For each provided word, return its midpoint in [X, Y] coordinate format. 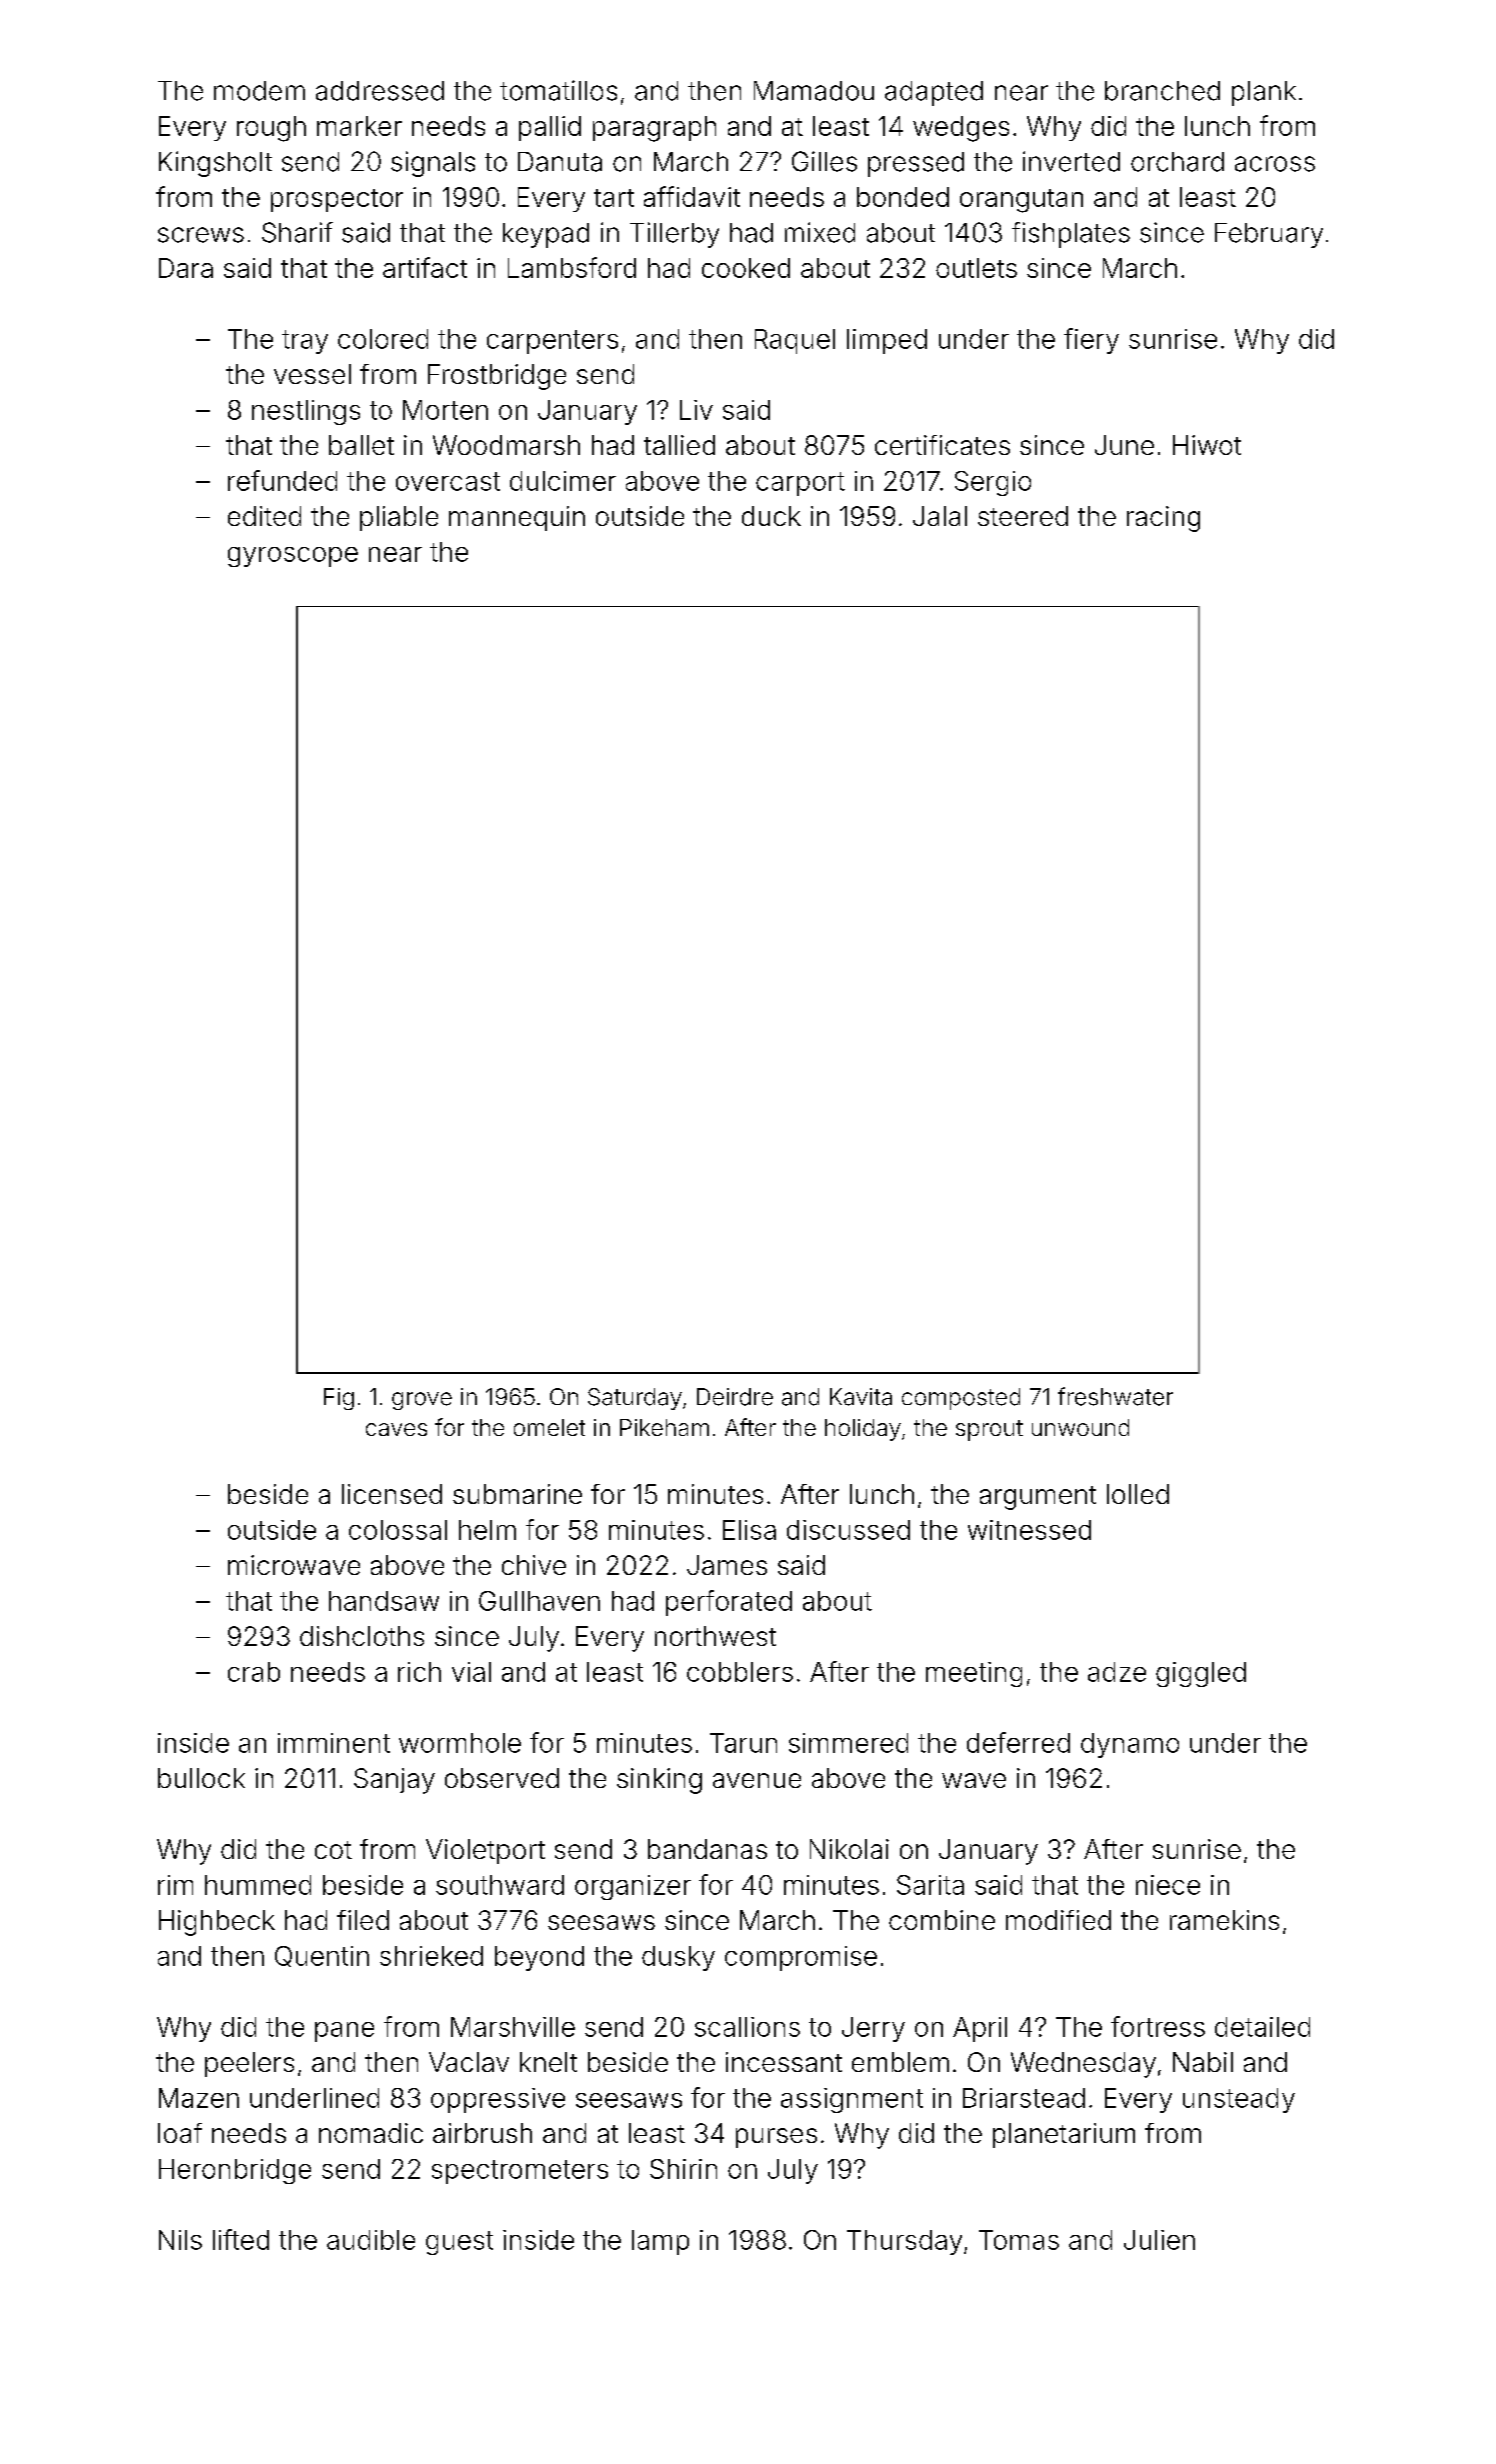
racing [1163, 519]
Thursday [904, 2242]
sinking [659, 1781]
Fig [339, 1399]
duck [771, 516]
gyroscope [293, 557]
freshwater [1115, 1396]
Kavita [861, 1397]
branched [1162, 91]
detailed [1262, 2027]
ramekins [1224, 1920]
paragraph [654, 129]
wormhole [460, 1743]
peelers [249, 2064]
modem [259, 91]
